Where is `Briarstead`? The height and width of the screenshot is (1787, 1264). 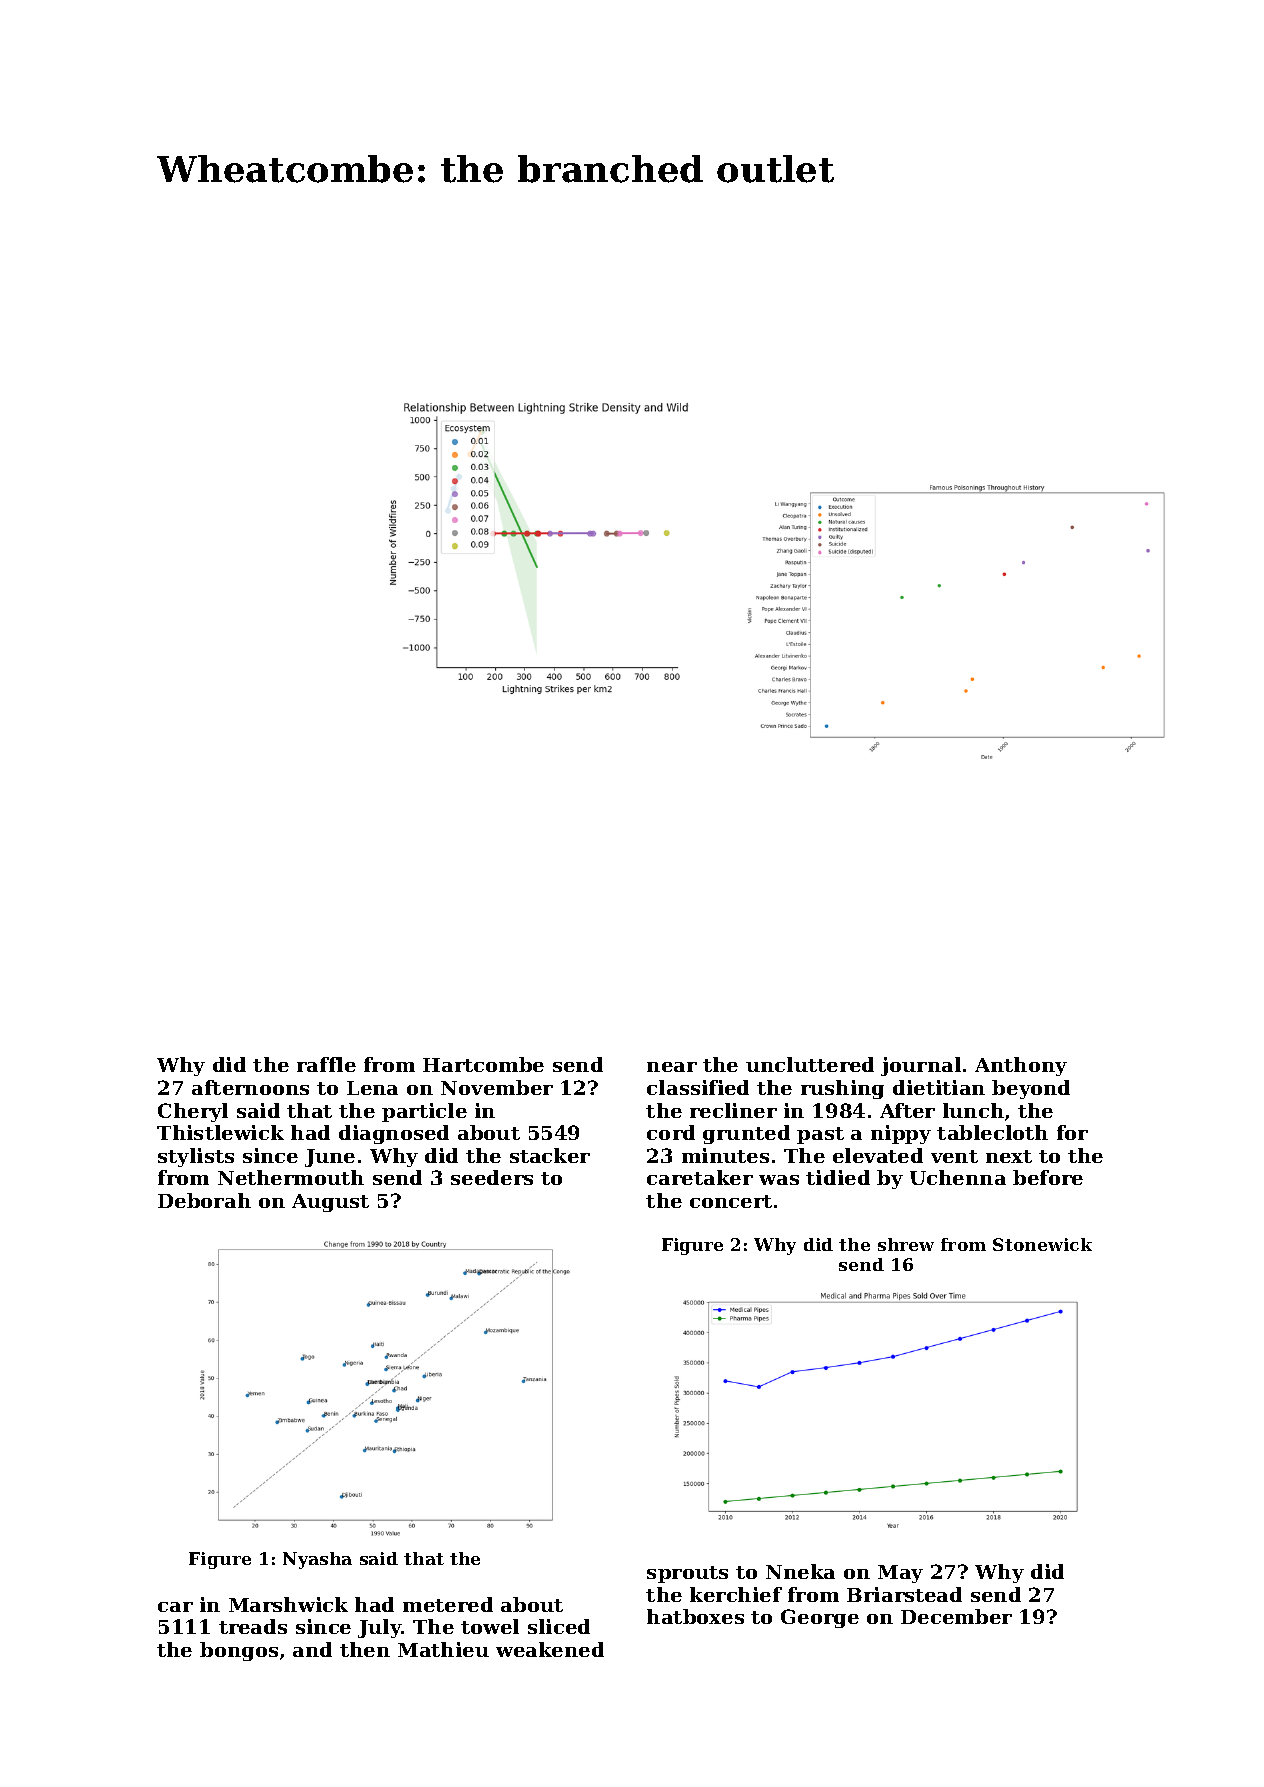
Briarstead is located at coordinates (904, 1594).
